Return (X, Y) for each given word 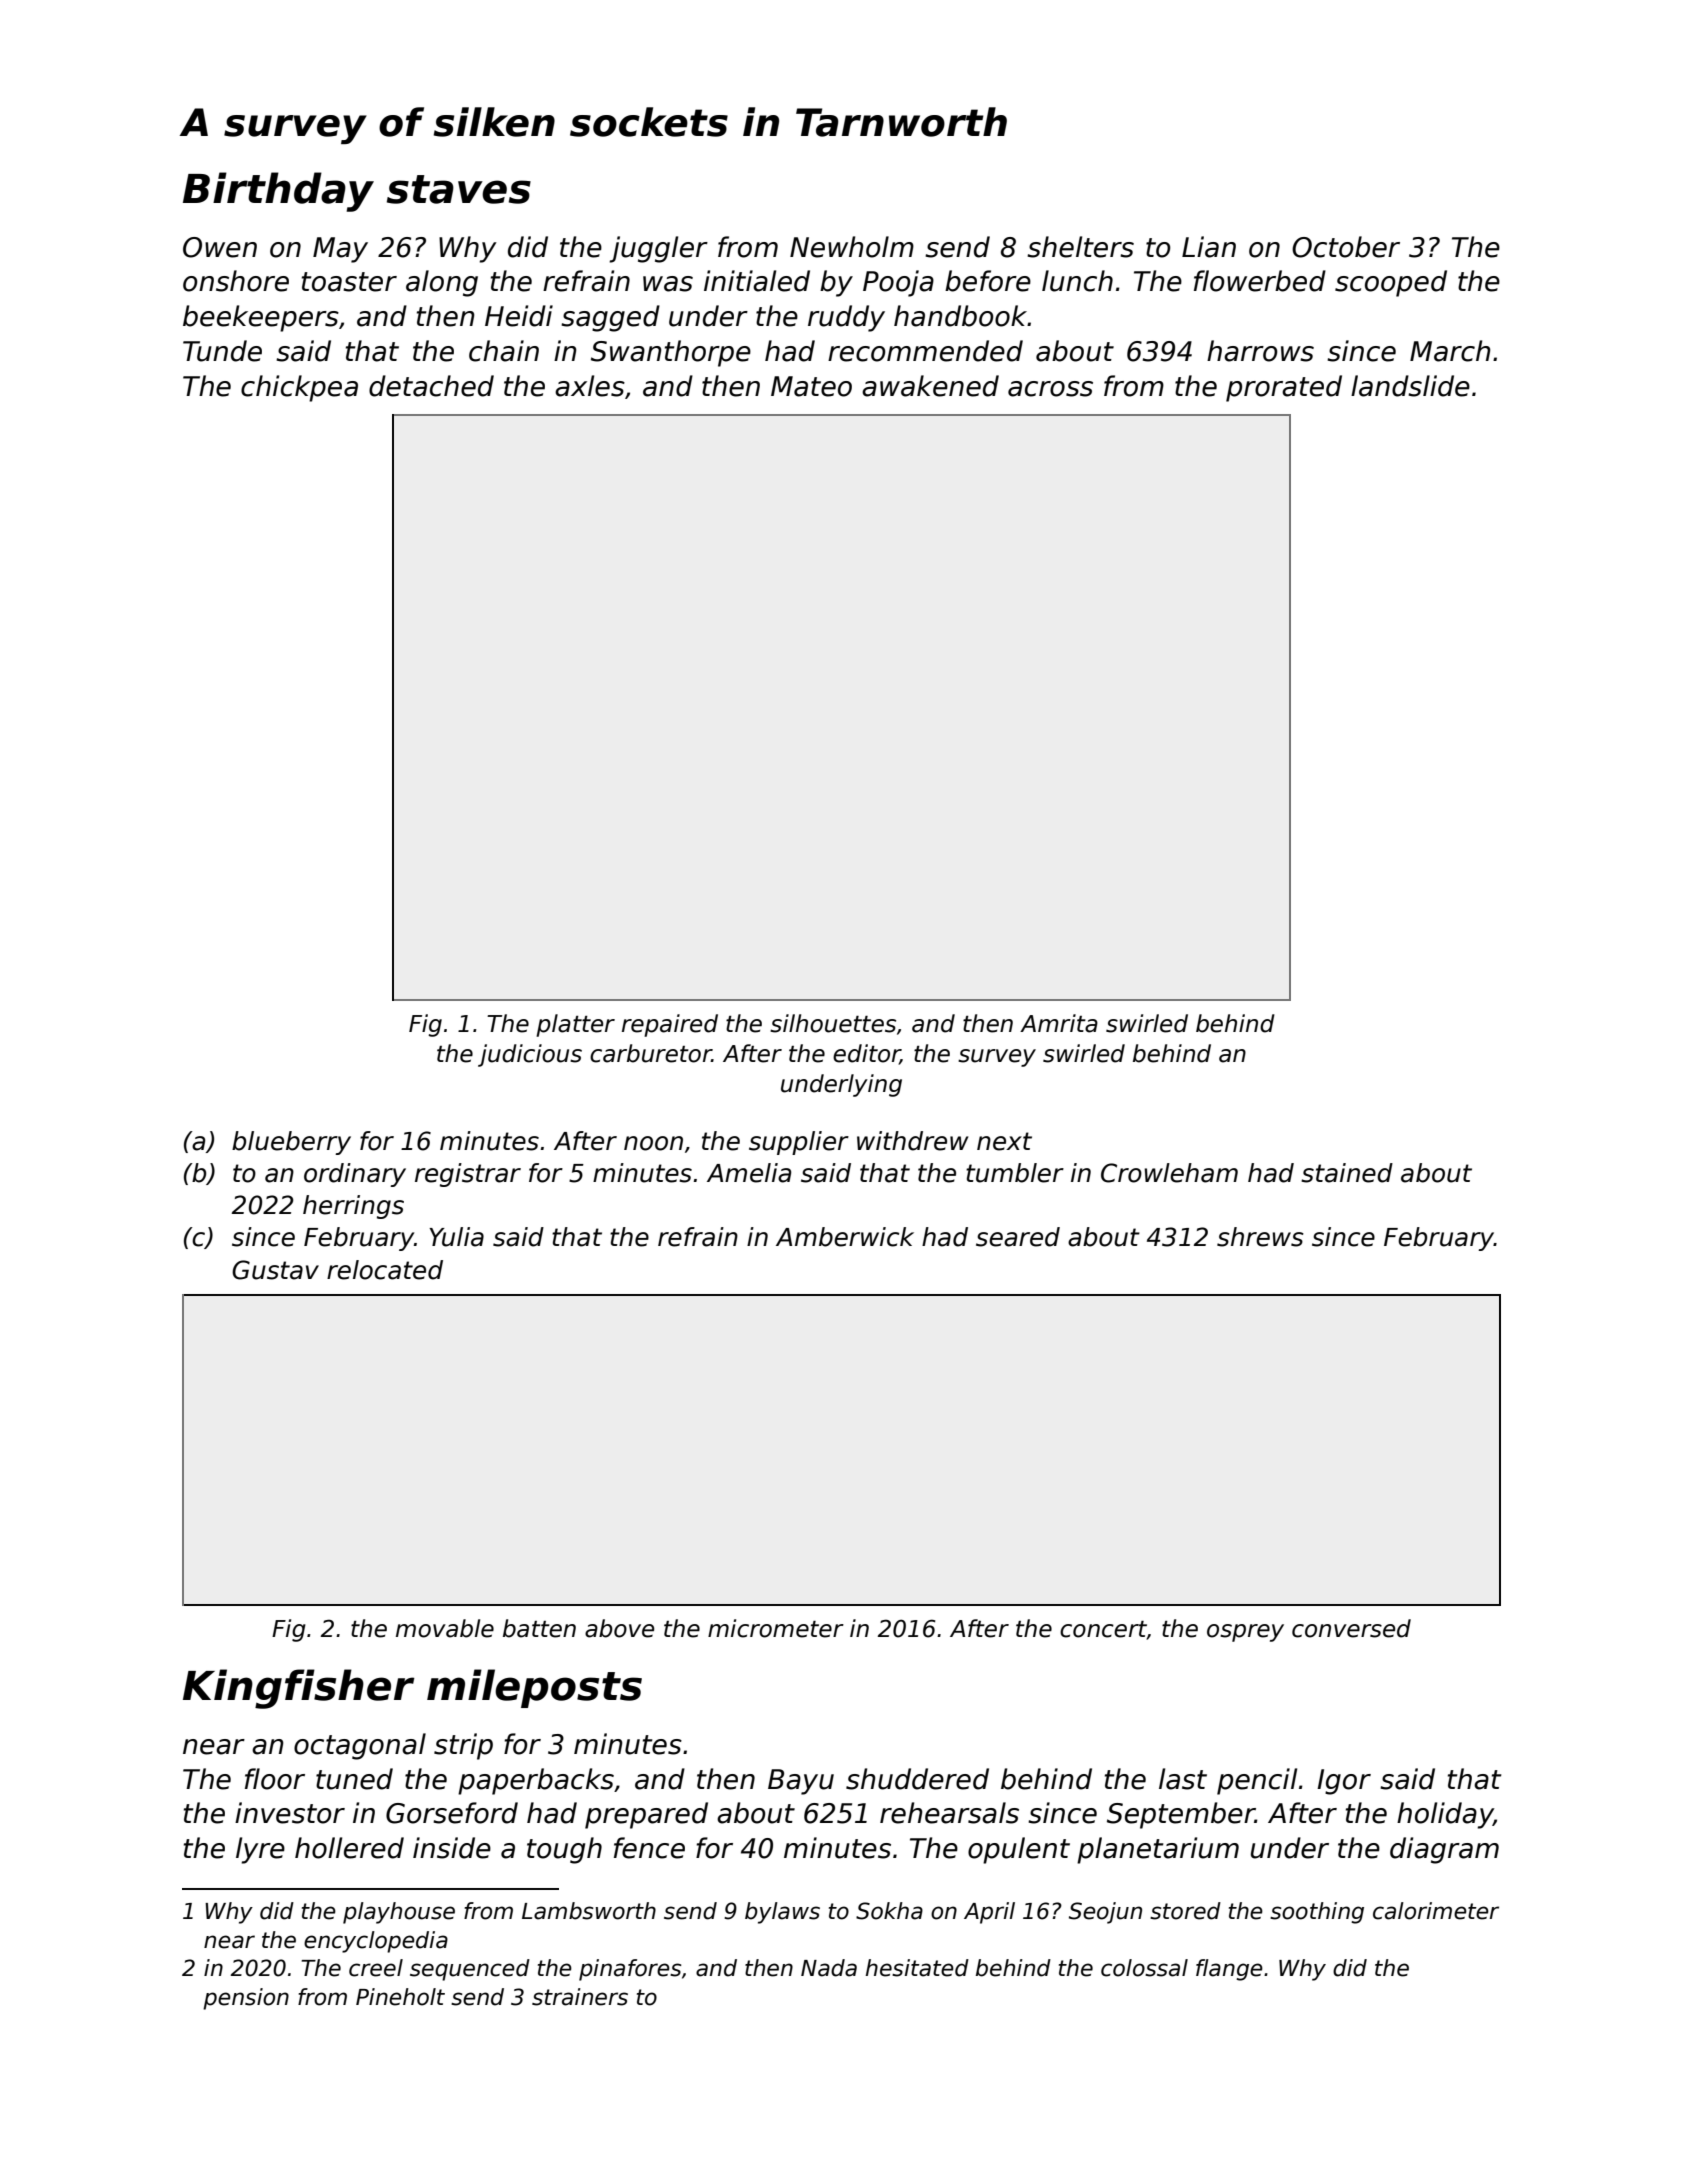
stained (1347, 1173)
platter (575, 1025)
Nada (829, 1968)
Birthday (278, 192)
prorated (1284, 388)
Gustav (275, 1270)
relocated (385, 1270)
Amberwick (845, 1237)
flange (1229, 1970)
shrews (1260, 1237)
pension (246, 1999)
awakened (930, 386)
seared (1018, 1237)
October (1346, 247)
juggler (658, 249)
